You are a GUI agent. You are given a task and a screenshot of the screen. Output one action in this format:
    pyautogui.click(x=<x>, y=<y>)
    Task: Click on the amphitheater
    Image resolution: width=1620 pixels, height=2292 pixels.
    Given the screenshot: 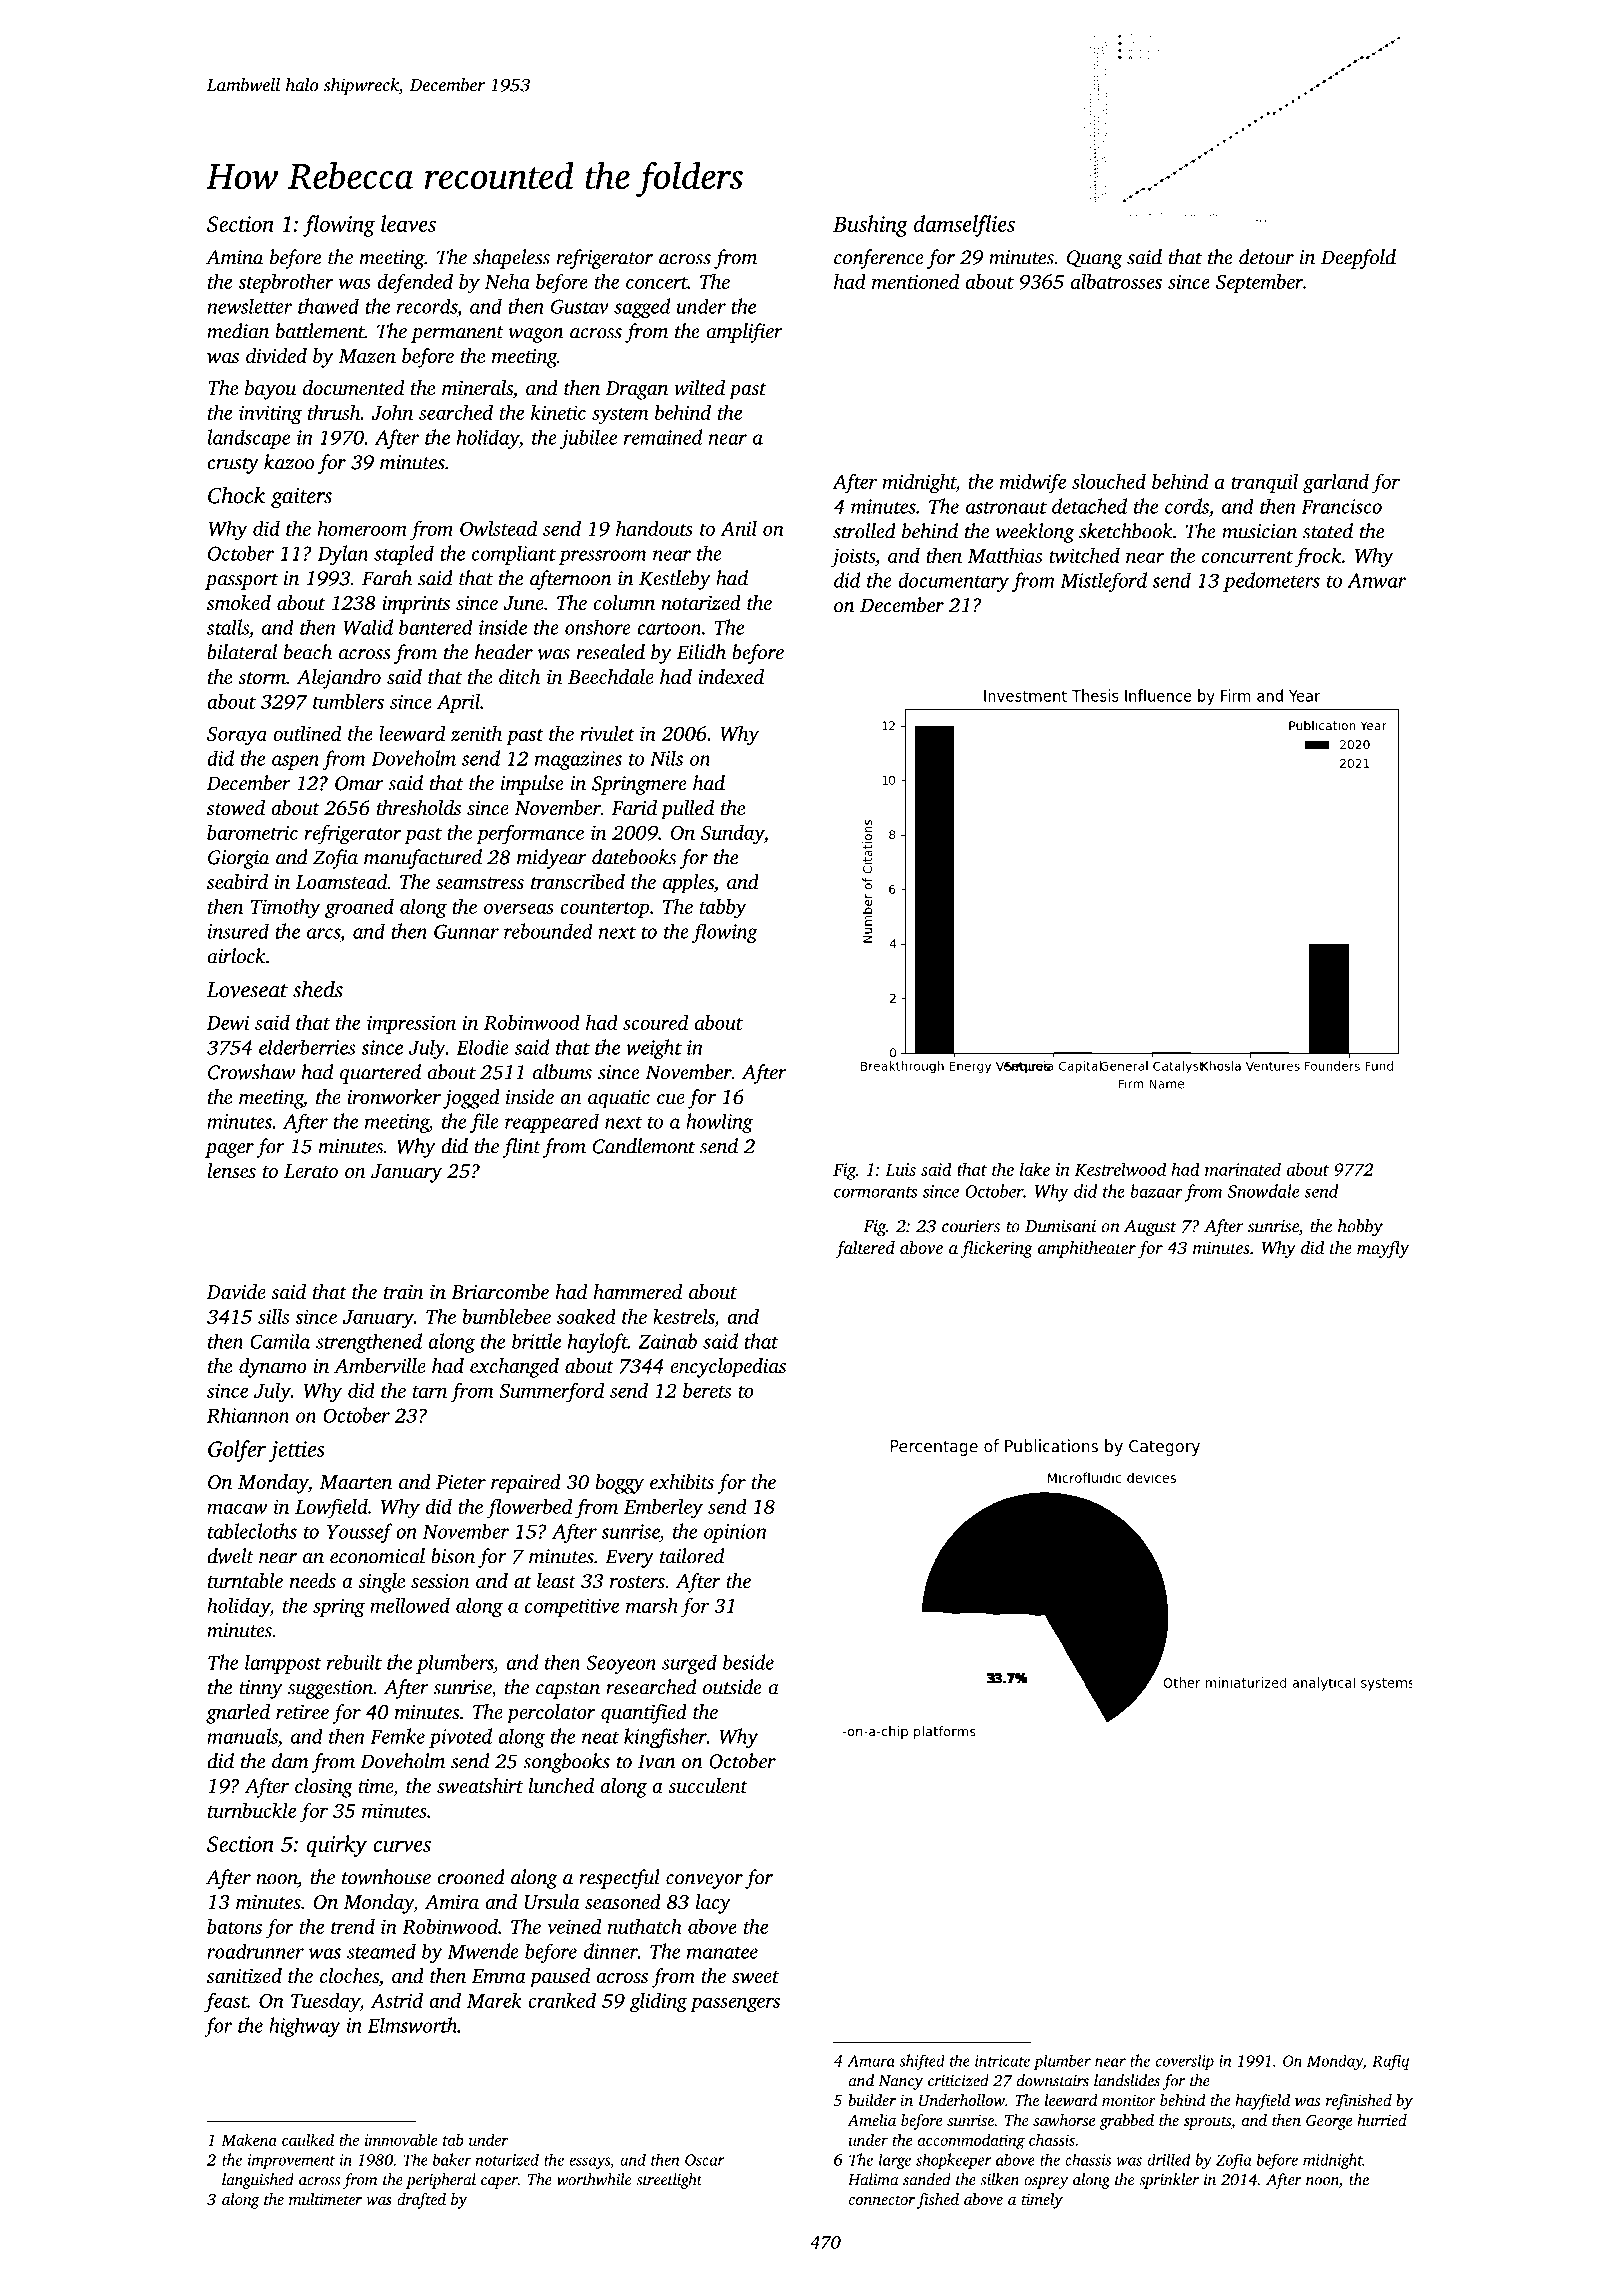 What is the action you would take?
    pyautogui.click(x=1087, y=1249)
